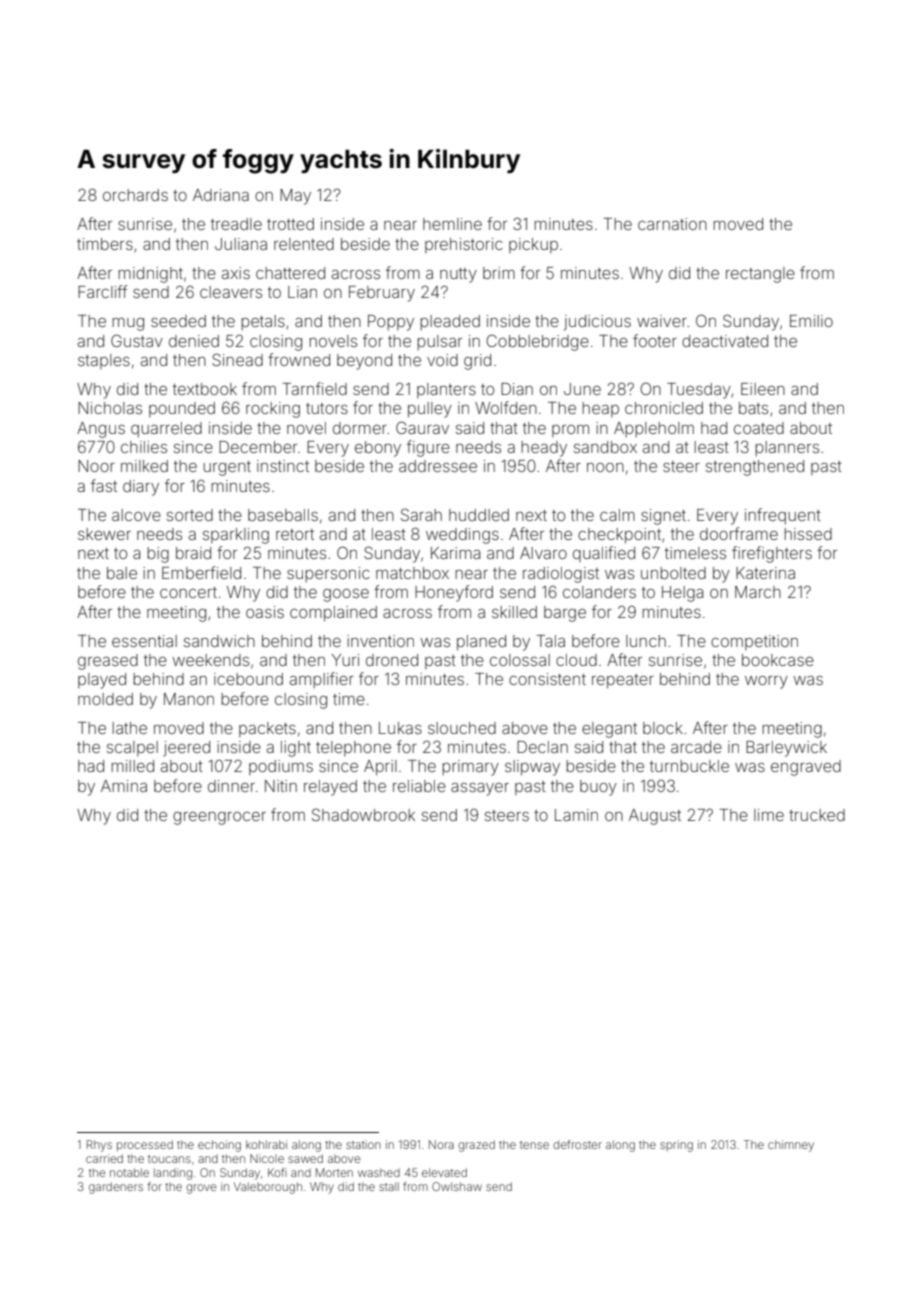 The width and height of the screenshot is (924, 1314). Describe the element at coordinates (760, 275) in the screenshot. I see `rectangle` at that location.
